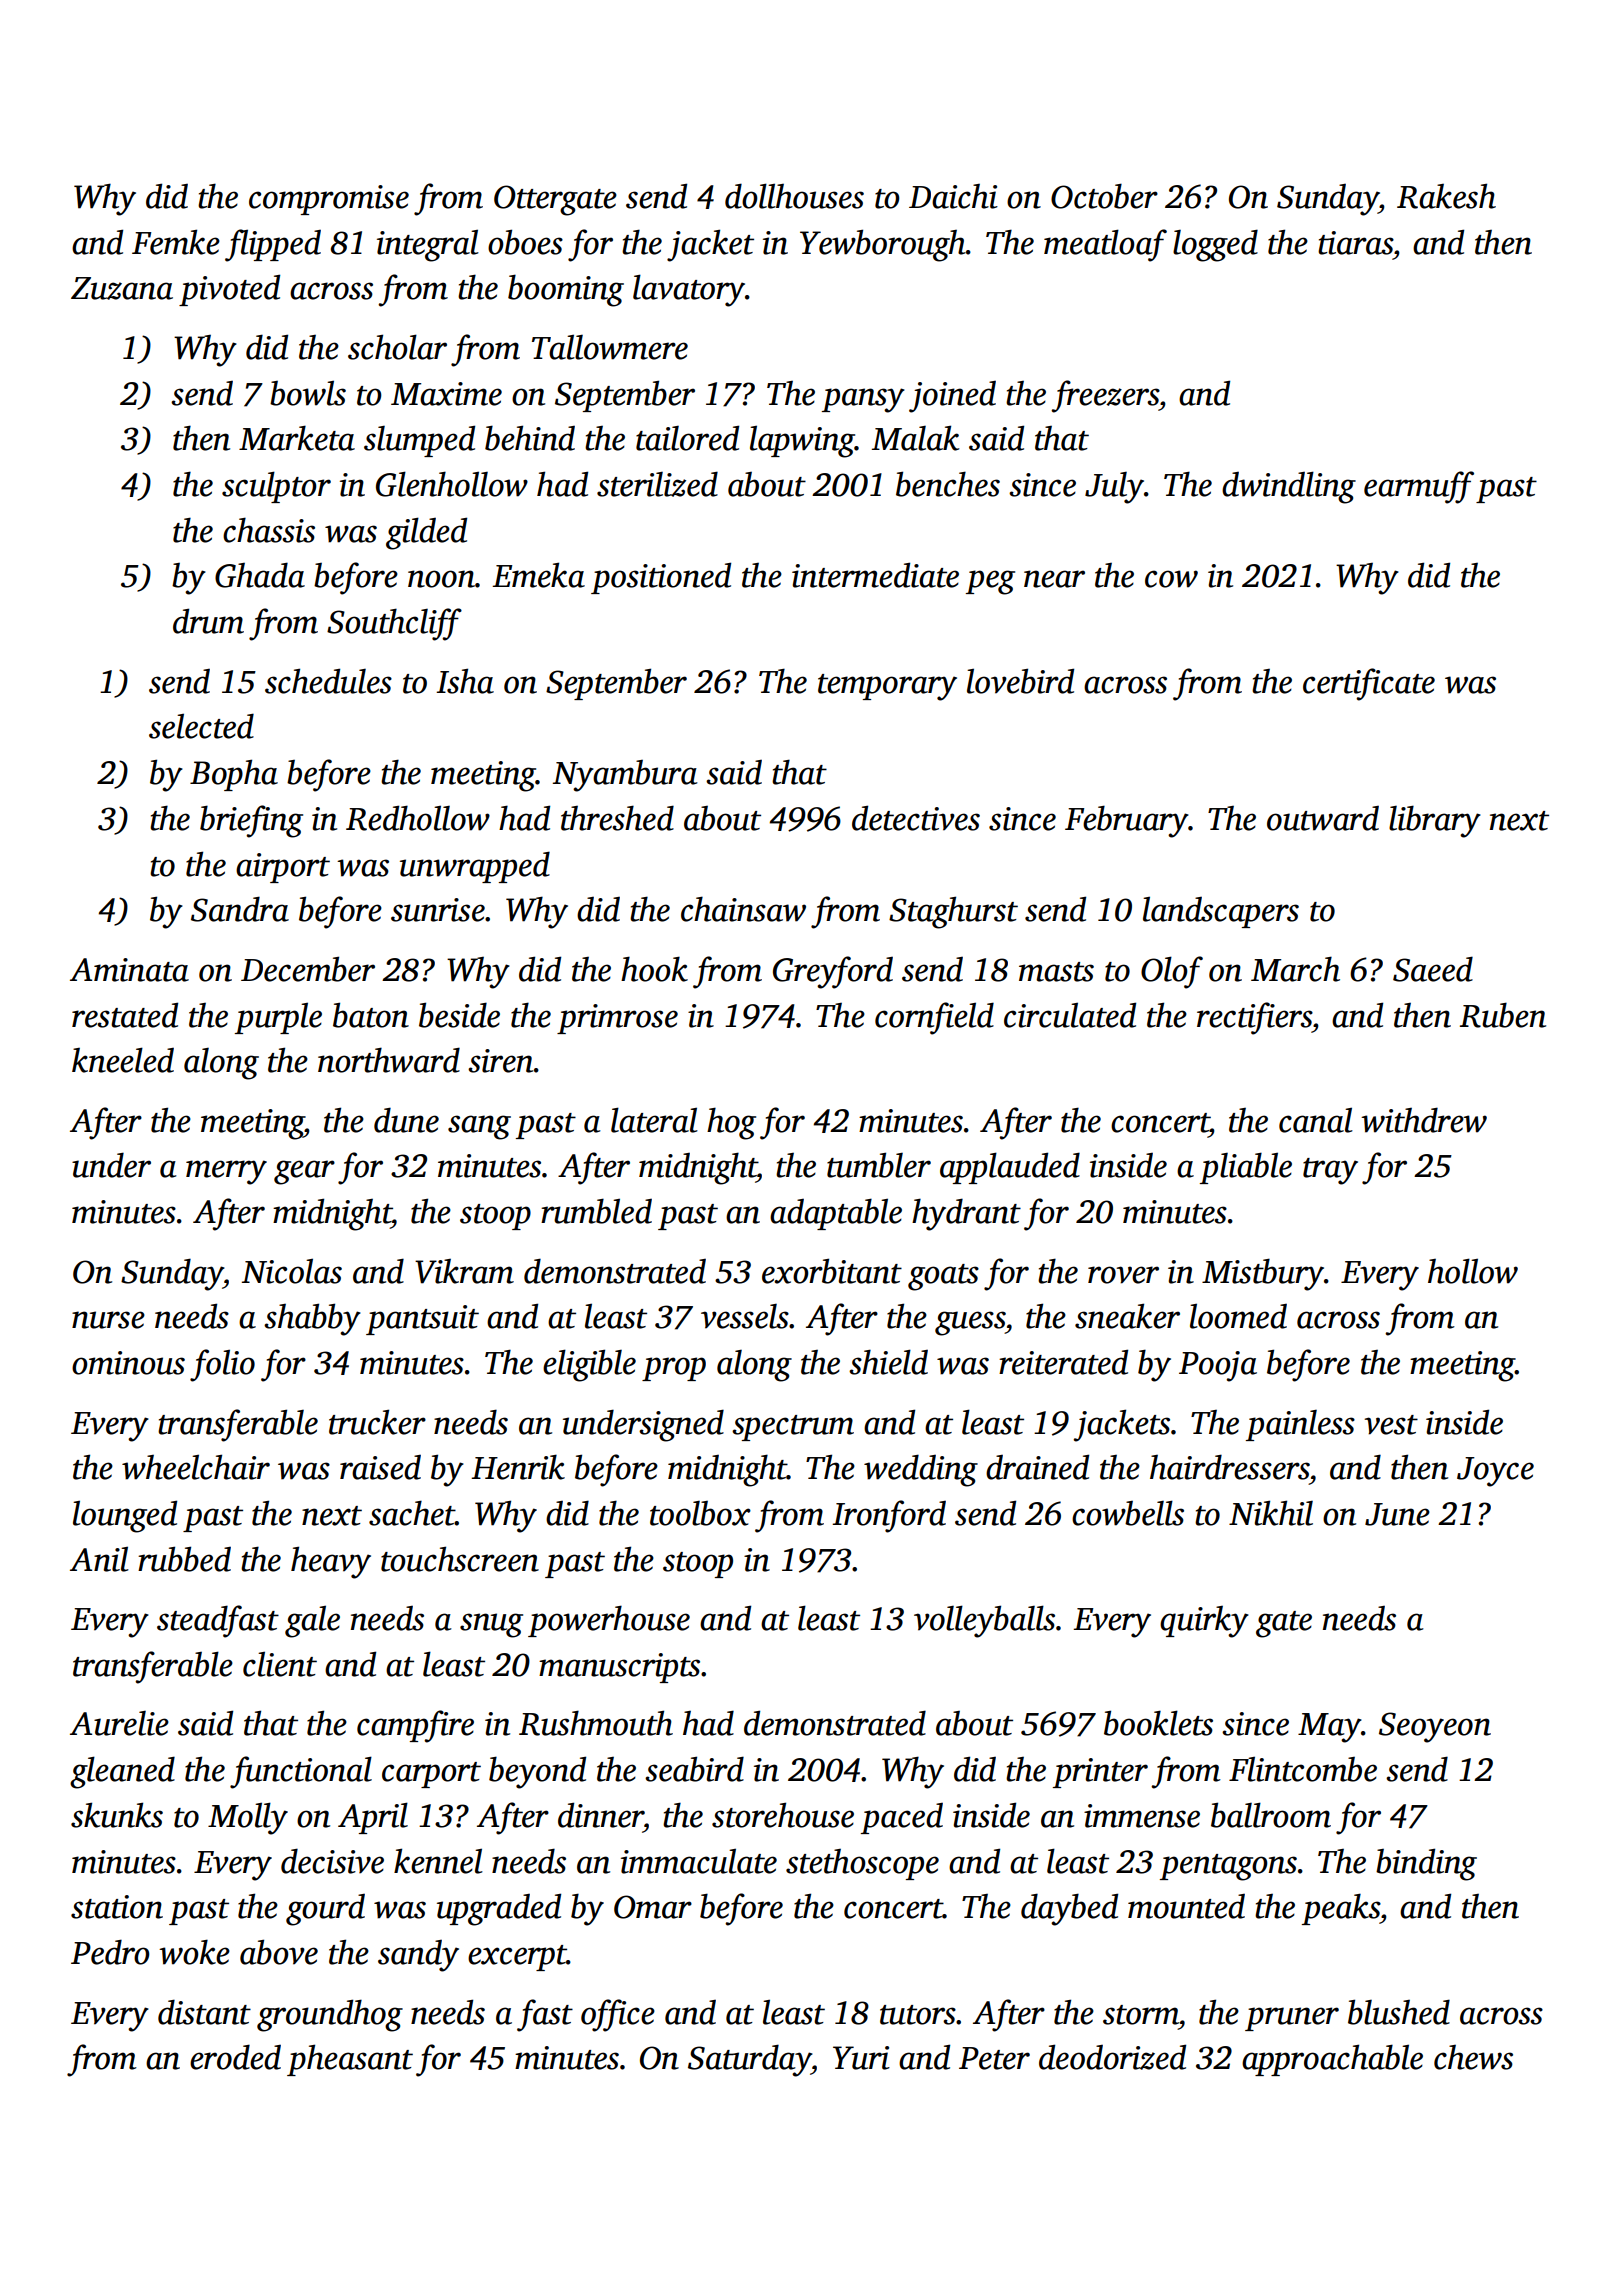 Image resolution: width=1620 pixels, height=2292 pixels. What do you see at coordinates (1503, 1015) in the page?
I see `Ruben` at bounding box center [1503, 1015].
